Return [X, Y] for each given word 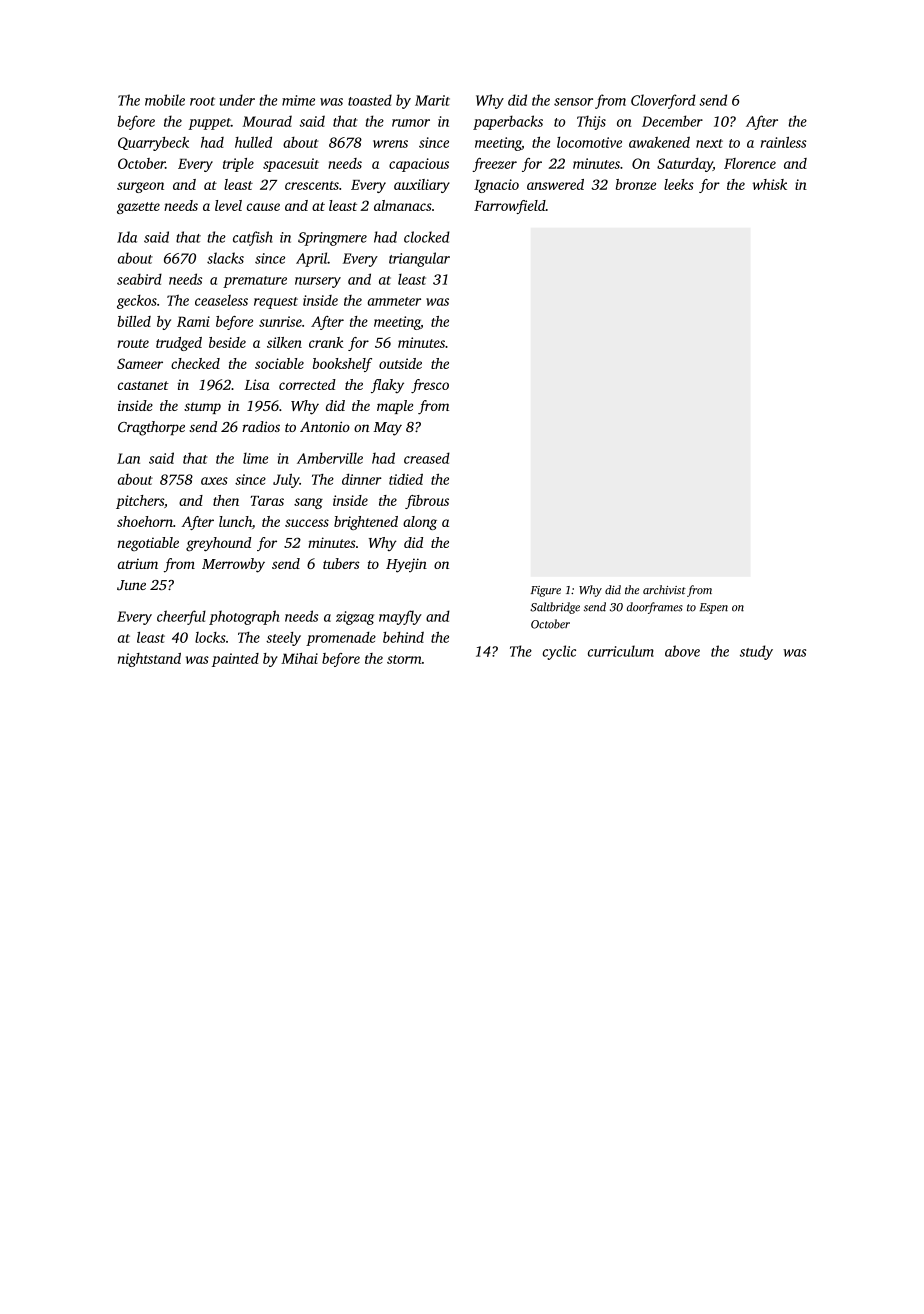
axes [214, 481]
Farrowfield [510, 207]
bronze [636, 184]
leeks [679, 184]
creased [427, 458]
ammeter [394, 301]
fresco [430, 386]
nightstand [149, 660]
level [228, 205]
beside [227, 342]
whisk [770, 184]
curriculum [621, 651]
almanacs [403, 205]
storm [404, 659]
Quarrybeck [153, 144]
